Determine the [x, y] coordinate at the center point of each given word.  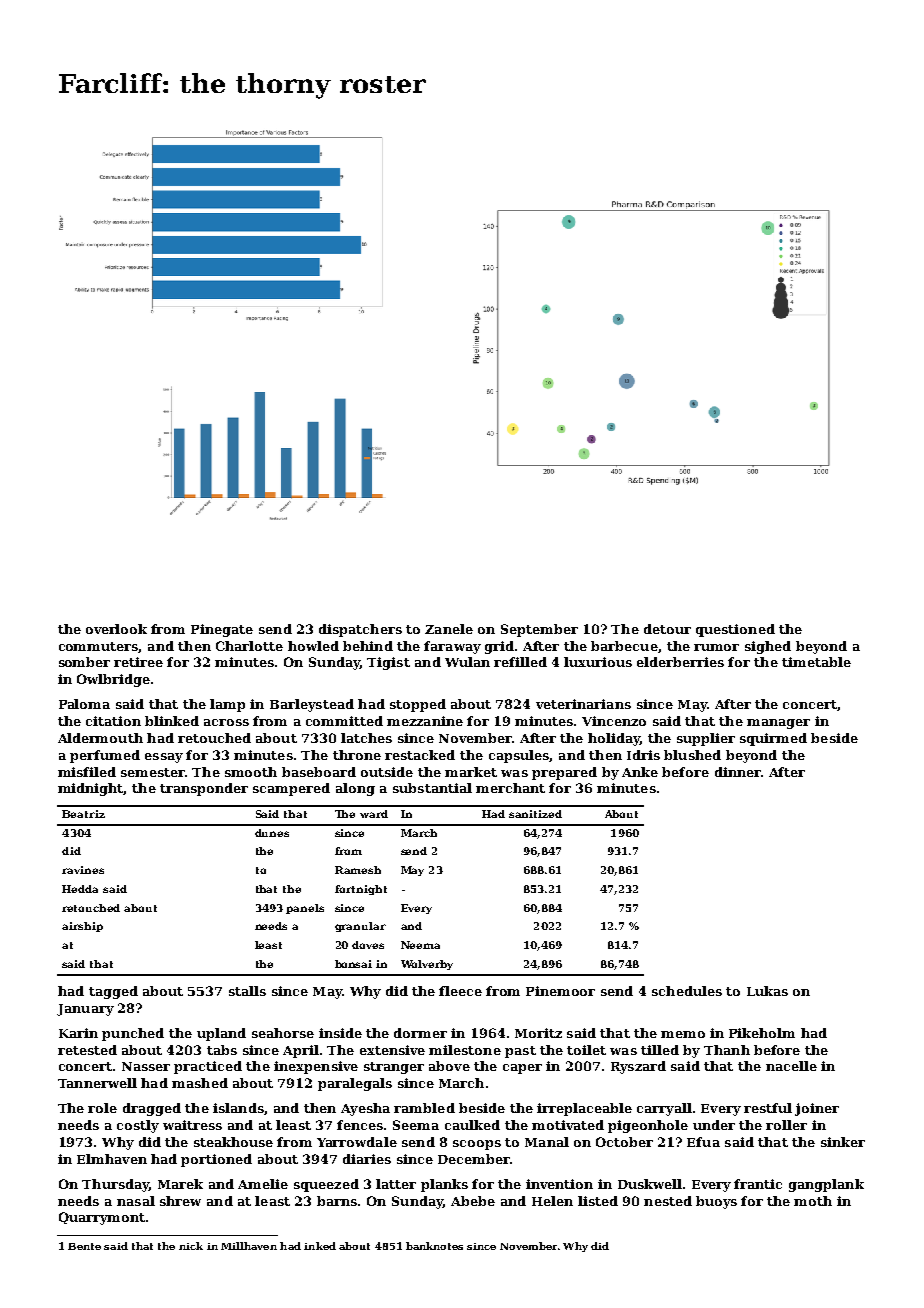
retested [87, 1050]
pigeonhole [648, 1126]
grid [499, 647]
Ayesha [365, 1109]
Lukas [767, 991]
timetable [816, 662]
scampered [291, 789]
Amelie [263, 1184]
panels [305, 909]
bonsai [353, 964]
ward [374, 814]
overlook [116, 629]
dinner [738, 772]
